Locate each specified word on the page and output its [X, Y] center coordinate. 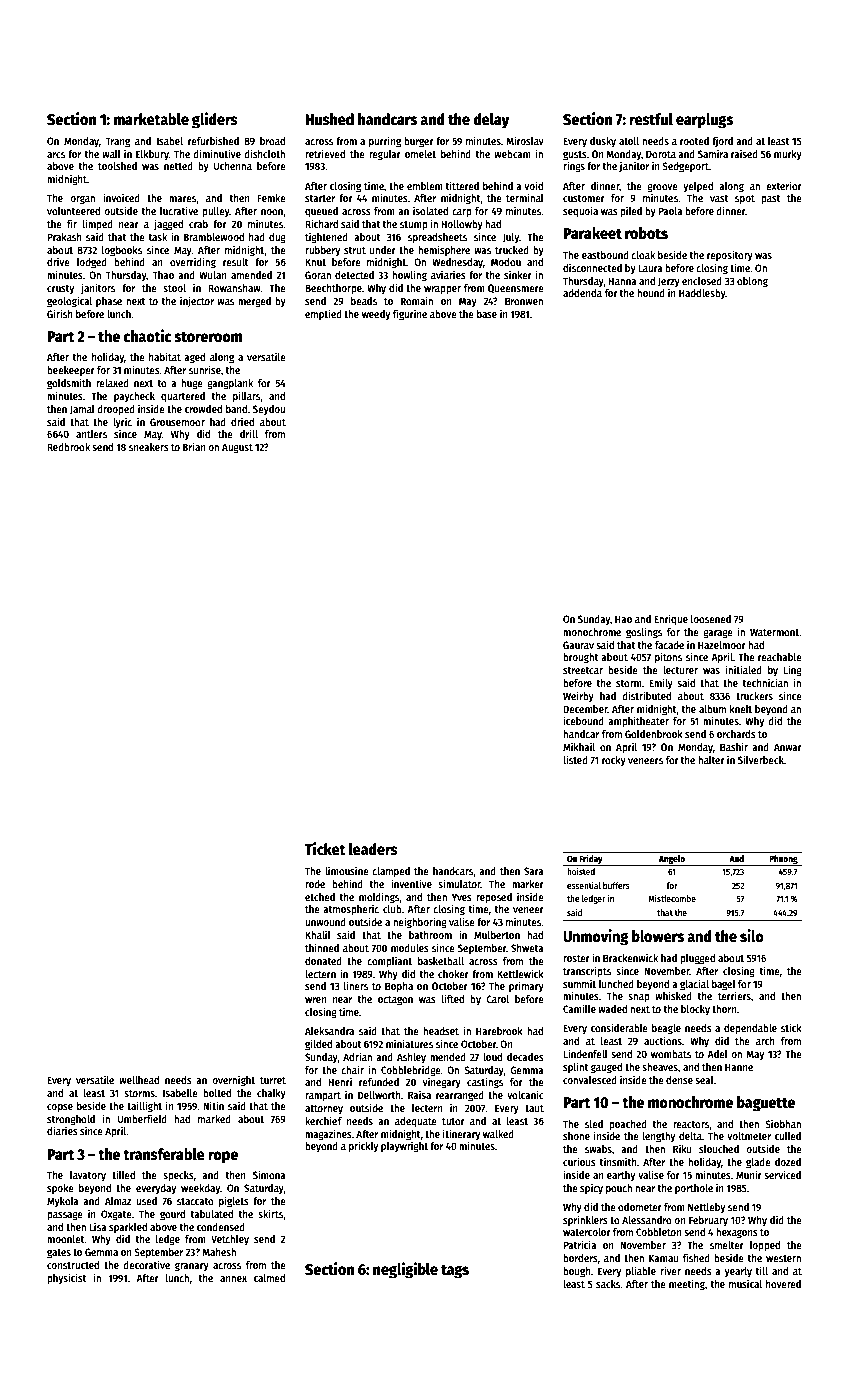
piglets [234, 1202]
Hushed [329, 119]
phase [109, 302]
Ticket [325, 848]
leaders [373, 849]
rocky [614, 761]
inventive [411, 883]
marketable [151, 119]
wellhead [139, 1080]
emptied [323, 314]
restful [651, 119]
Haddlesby [702, 294]
